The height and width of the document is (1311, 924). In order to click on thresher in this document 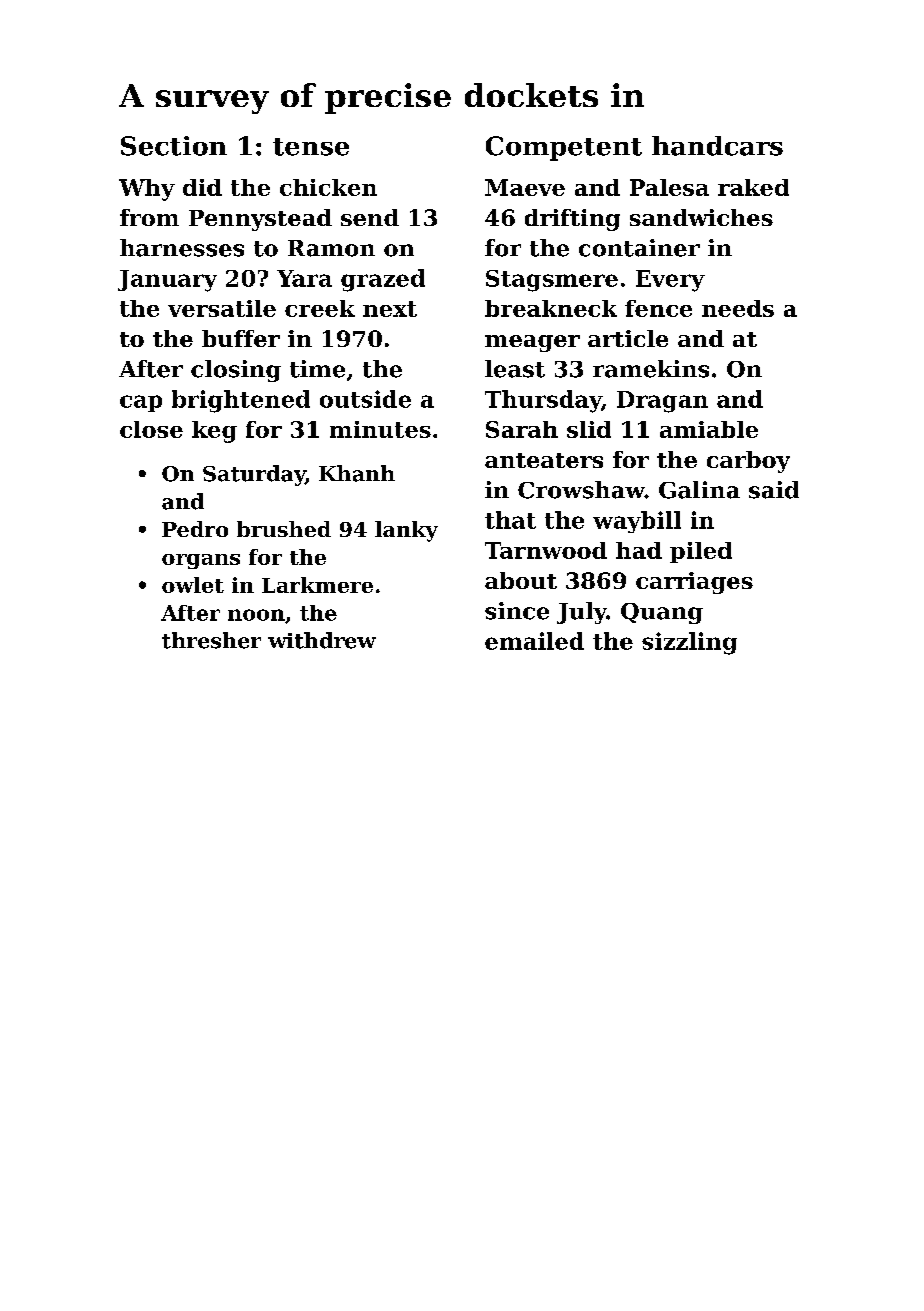, I will do `click(211, 640)`.
